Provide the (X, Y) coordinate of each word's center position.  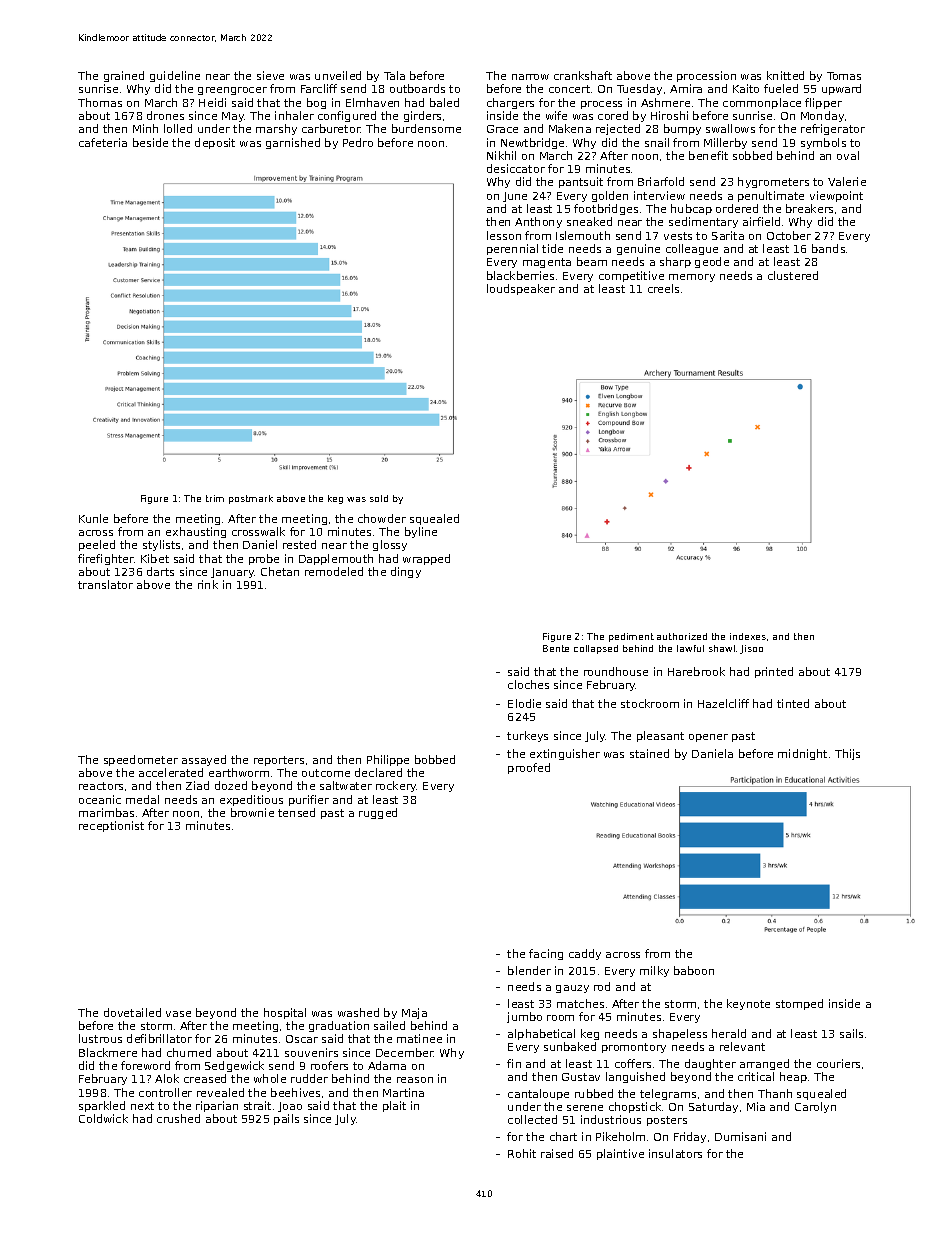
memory (692, 278)
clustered (793, 275)
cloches (528, 684)
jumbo (524, 1017)
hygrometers (773, 182)
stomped (799, 1004)
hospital (285, 1013)
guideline (175, 76)
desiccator (516, 168)
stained (649, 753)
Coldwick (103, 1118)
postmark (251, 499)
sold (379, 498)
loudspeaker (521, 289)
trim (215, 498)
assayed (204, 760)
